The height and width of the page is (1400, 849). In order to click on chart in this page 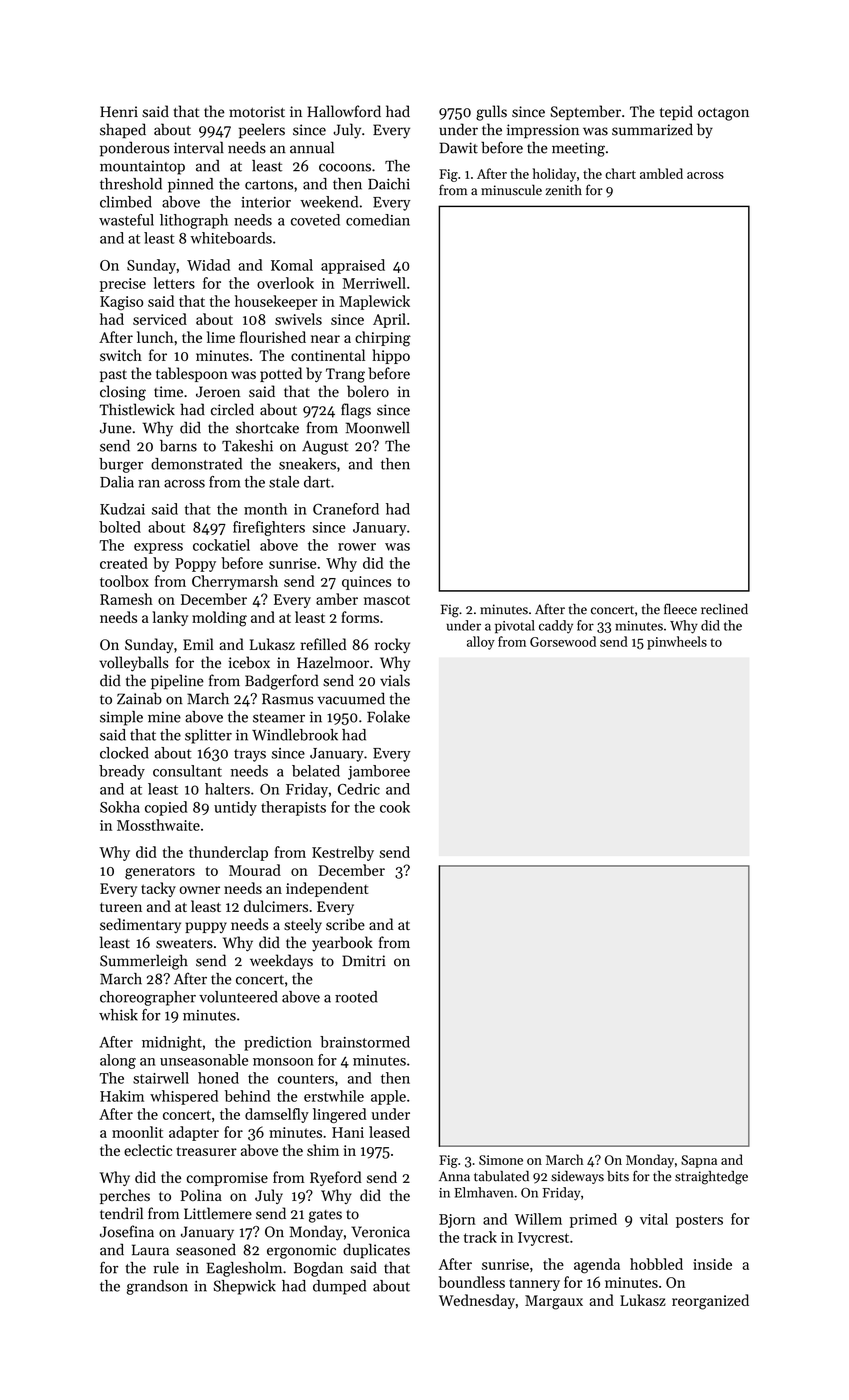, I will do `click(620, 173)`.
